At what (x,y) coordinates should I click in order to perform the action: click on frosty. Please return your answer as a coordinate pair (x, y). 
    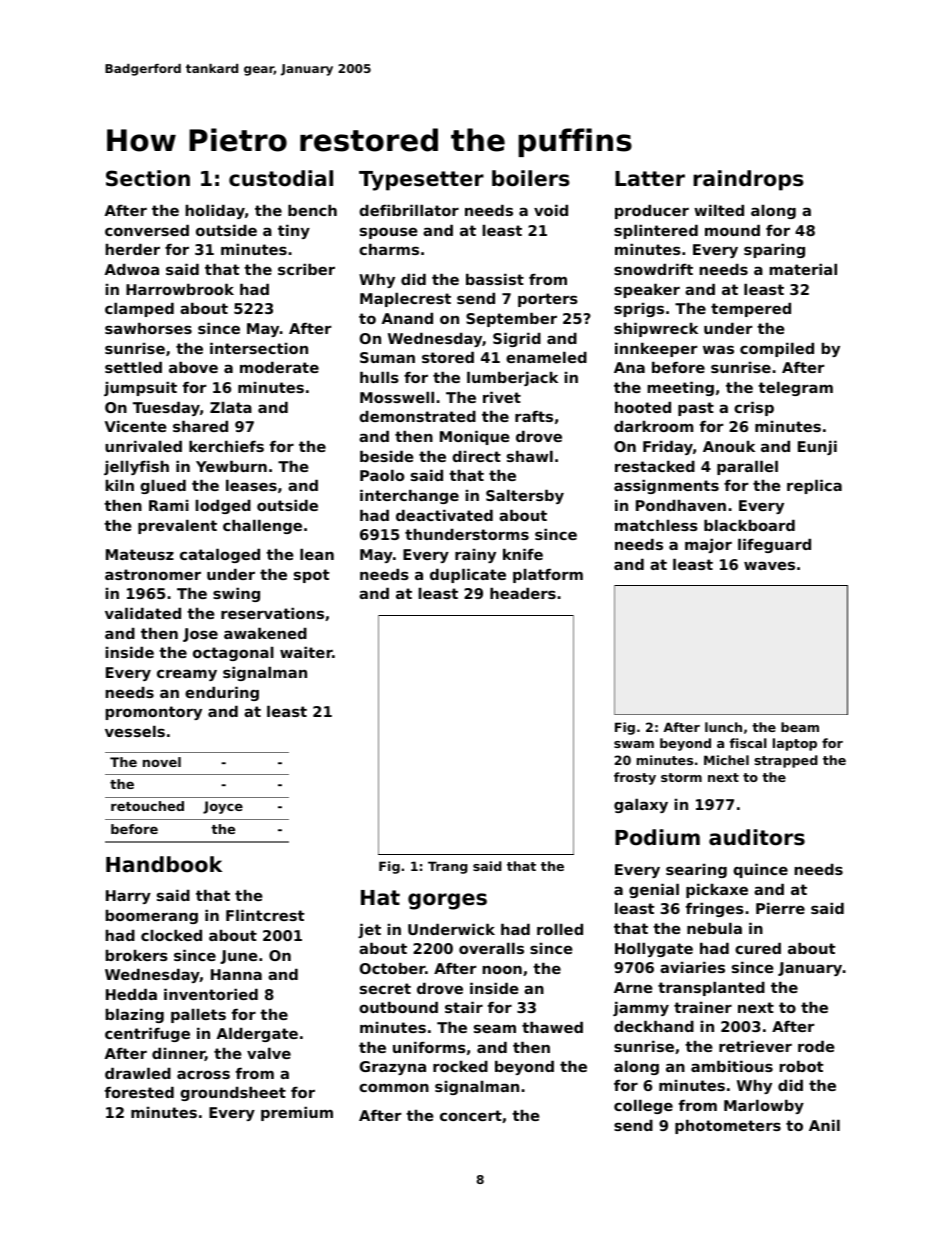
    Looking at the image, I should click on (635, 778).
